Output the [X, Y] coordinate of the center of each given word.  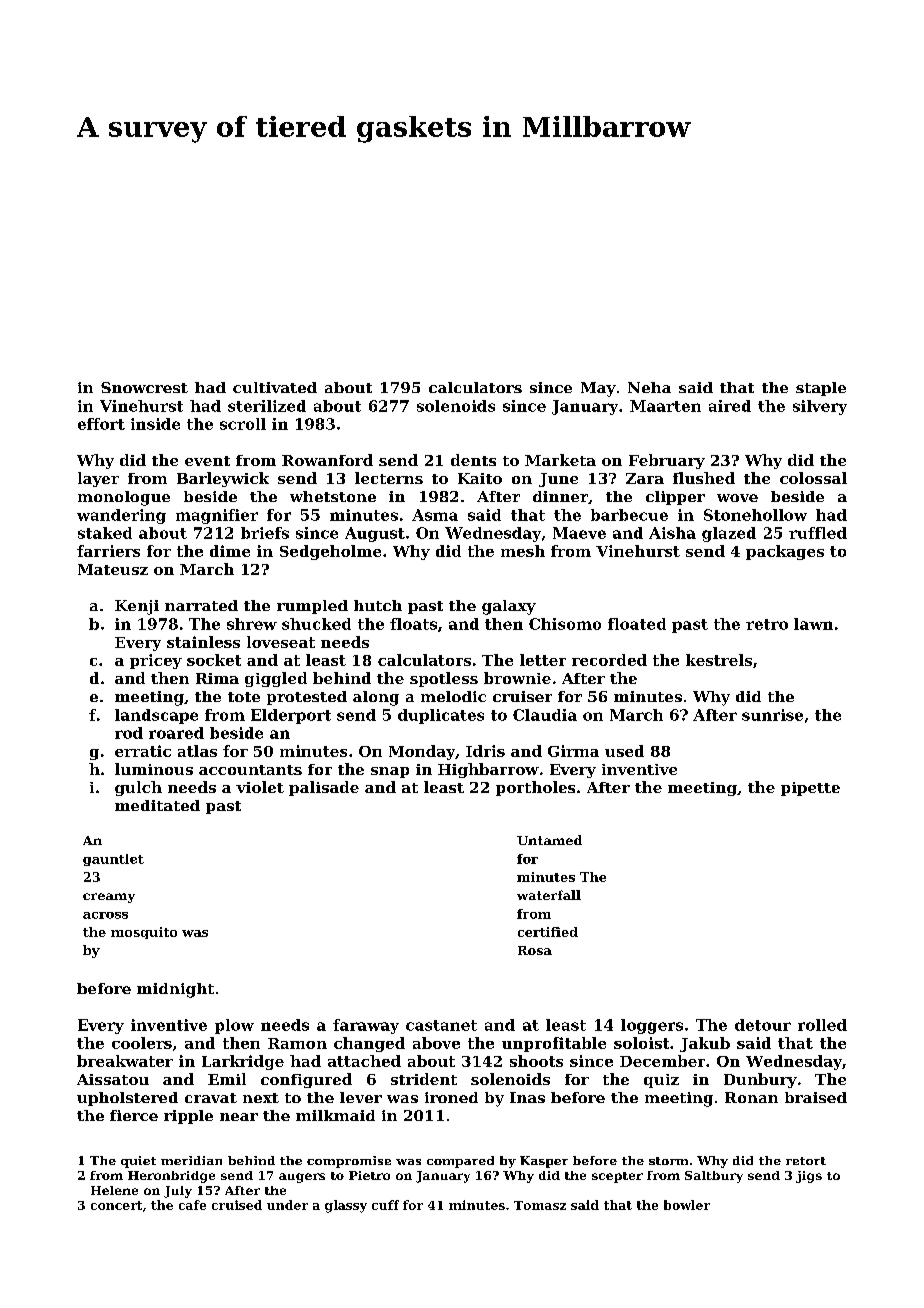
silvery [820, 407]
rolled [822, 1025]
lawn [813, 624]
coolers [142, 1043]
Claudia [545, 715]
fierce [134, 1115]
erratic [143, 751]
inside [155, 424]
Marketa [560, 460]
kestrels [719, 660]
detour [763, 1025]
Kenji [137, 607]
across [105, 915]
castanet [441, 1025]
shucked [316, 624]
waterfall [549, 895]
